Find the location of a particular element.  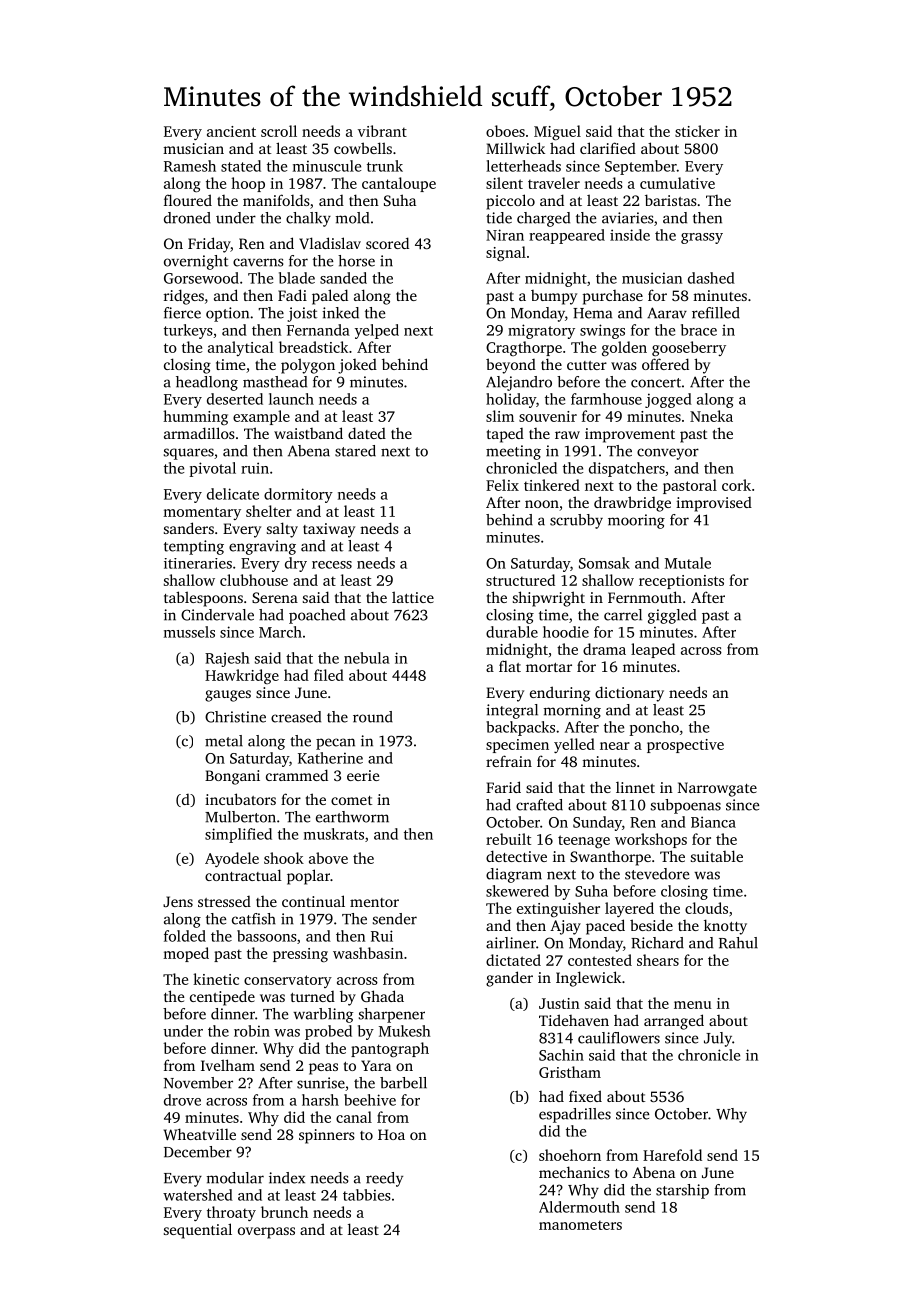

migratory is located at coordinates (541, 331).
